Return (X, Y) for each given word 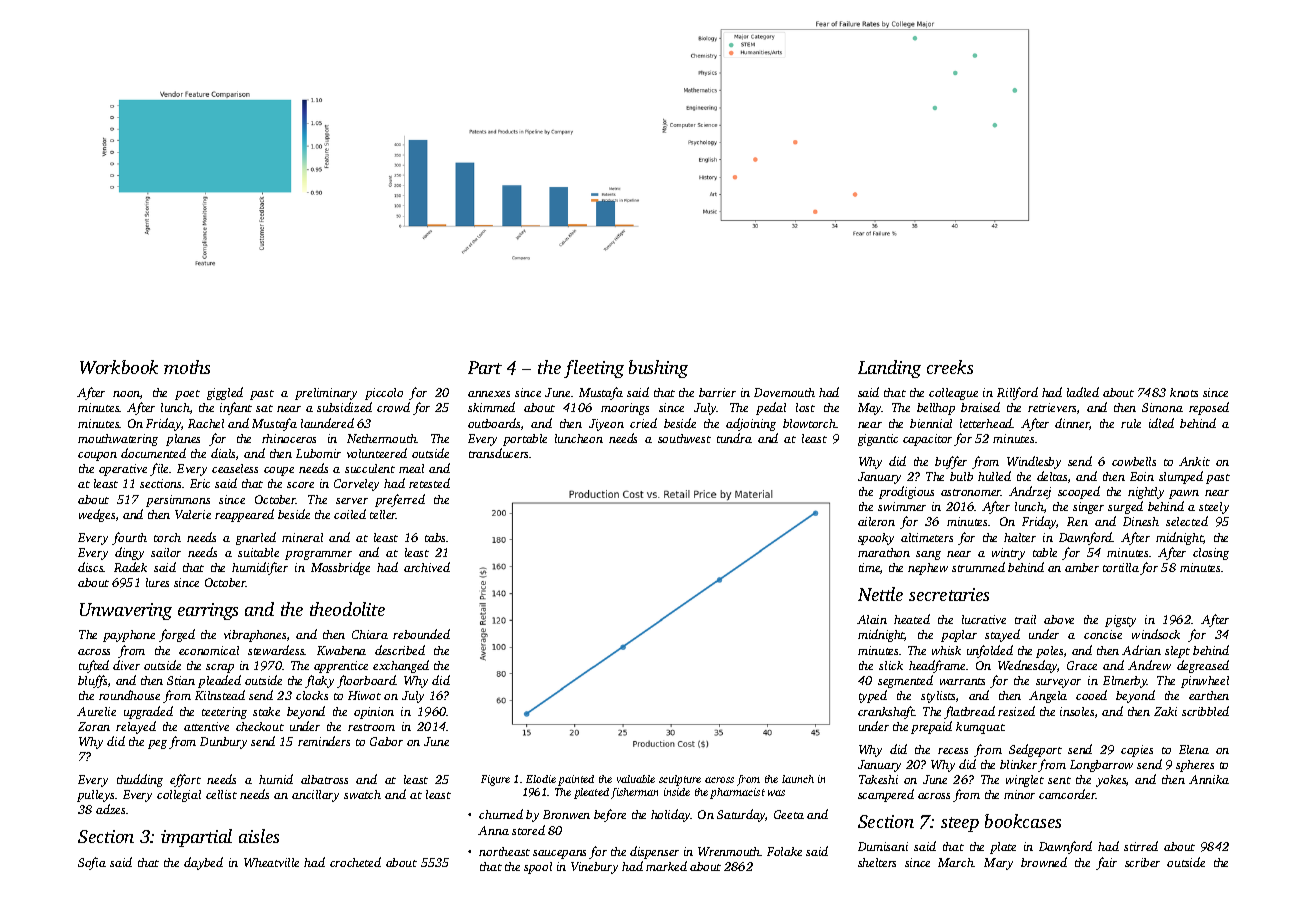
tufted (94, 666)
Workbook (119, 367)
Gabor (386, 741)
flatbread (969, 712)
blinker (1018, 764)
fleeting (594, 369)
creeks (950, 367)
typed (873, 696)
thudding (140, 780)
